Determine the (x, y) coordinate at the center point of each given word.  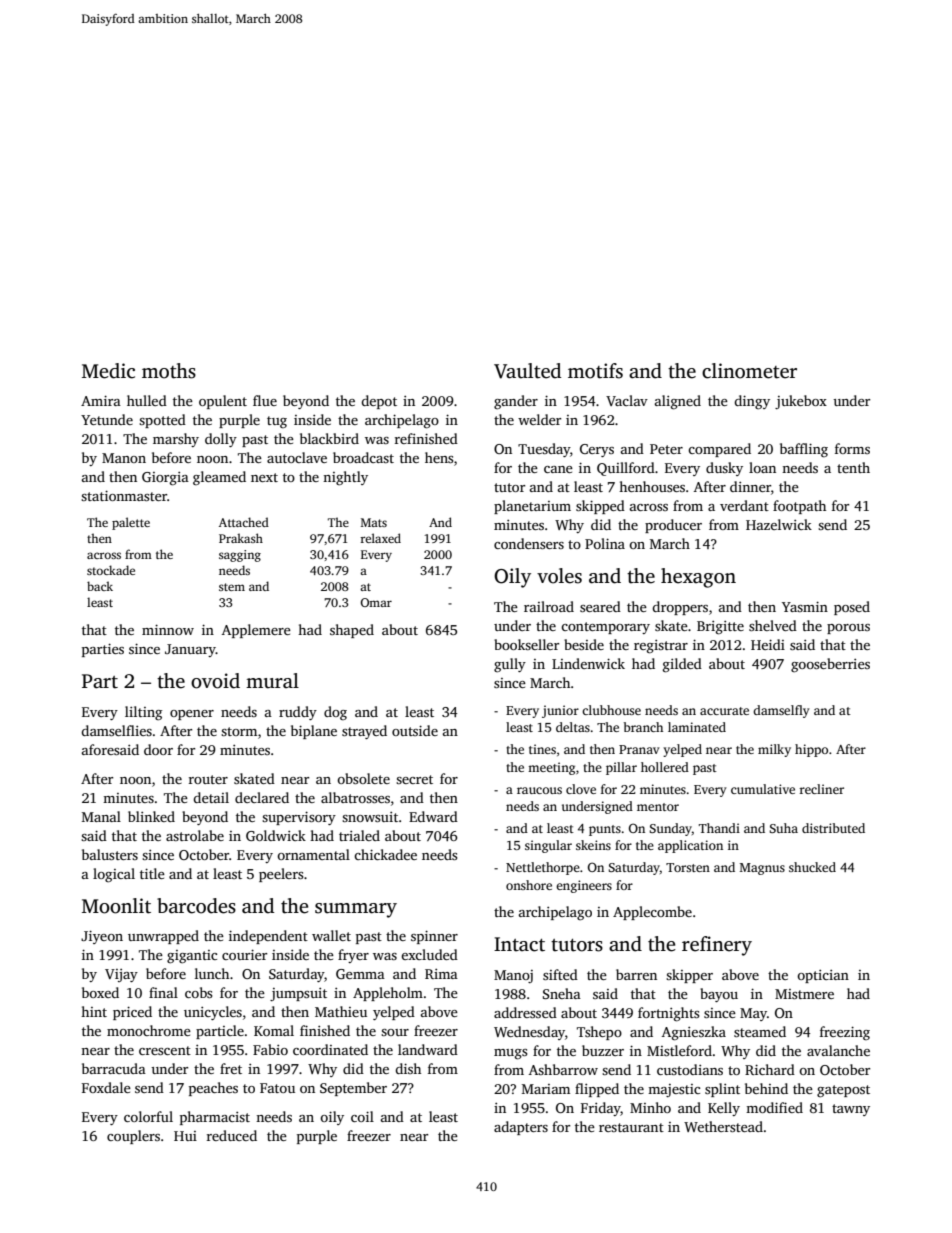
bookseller (526, 644)
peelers (281, 875)
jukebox (801, 402)
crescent (165, 1050)
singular (548, 846)
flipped (597, 1090)
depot (379, 402)
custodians (690, 1069)
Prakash (241, 538)
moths (169, 371)
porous (848, 629)
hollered (665, 767)
